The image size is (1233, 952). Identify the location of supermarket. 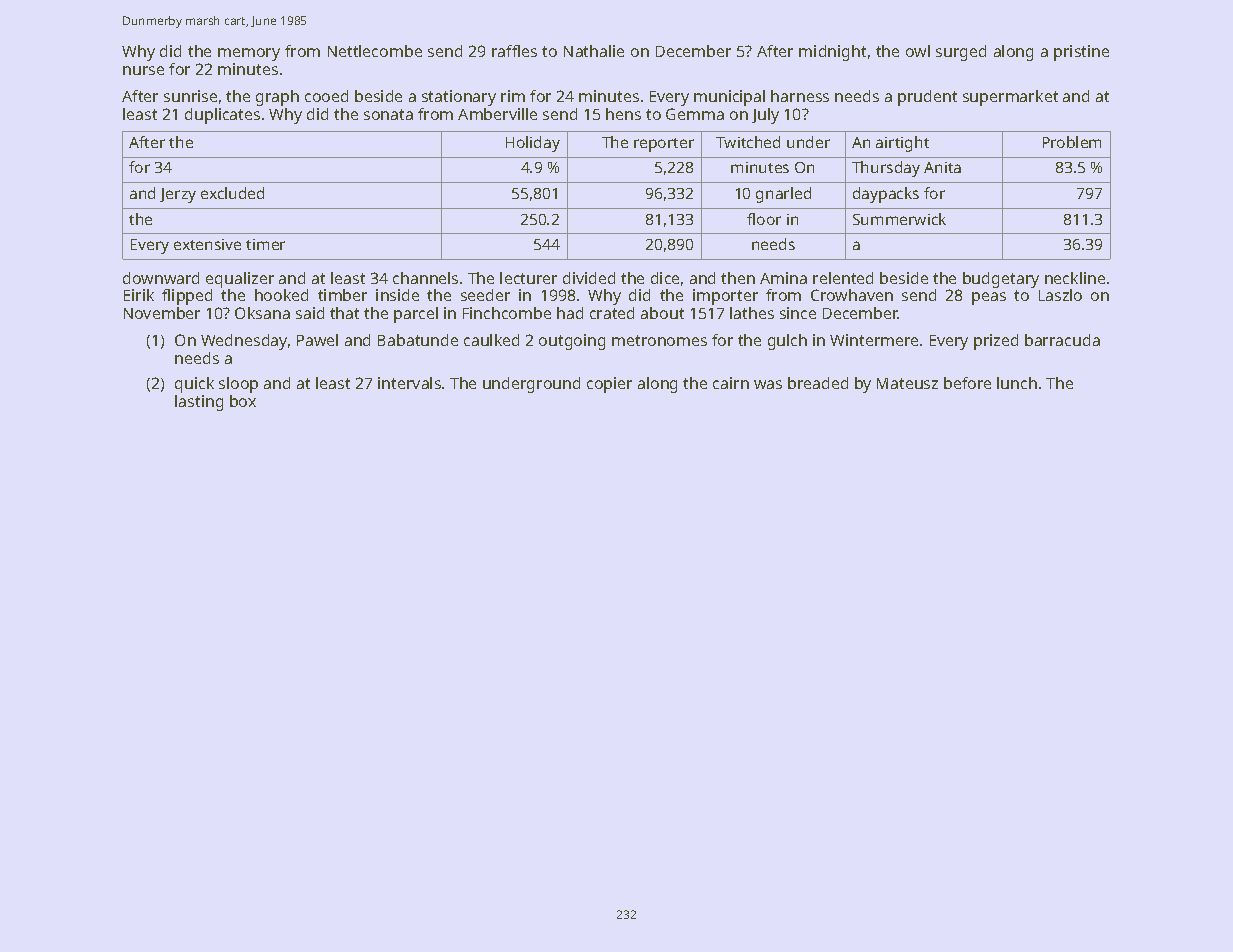
(1010, 98).
